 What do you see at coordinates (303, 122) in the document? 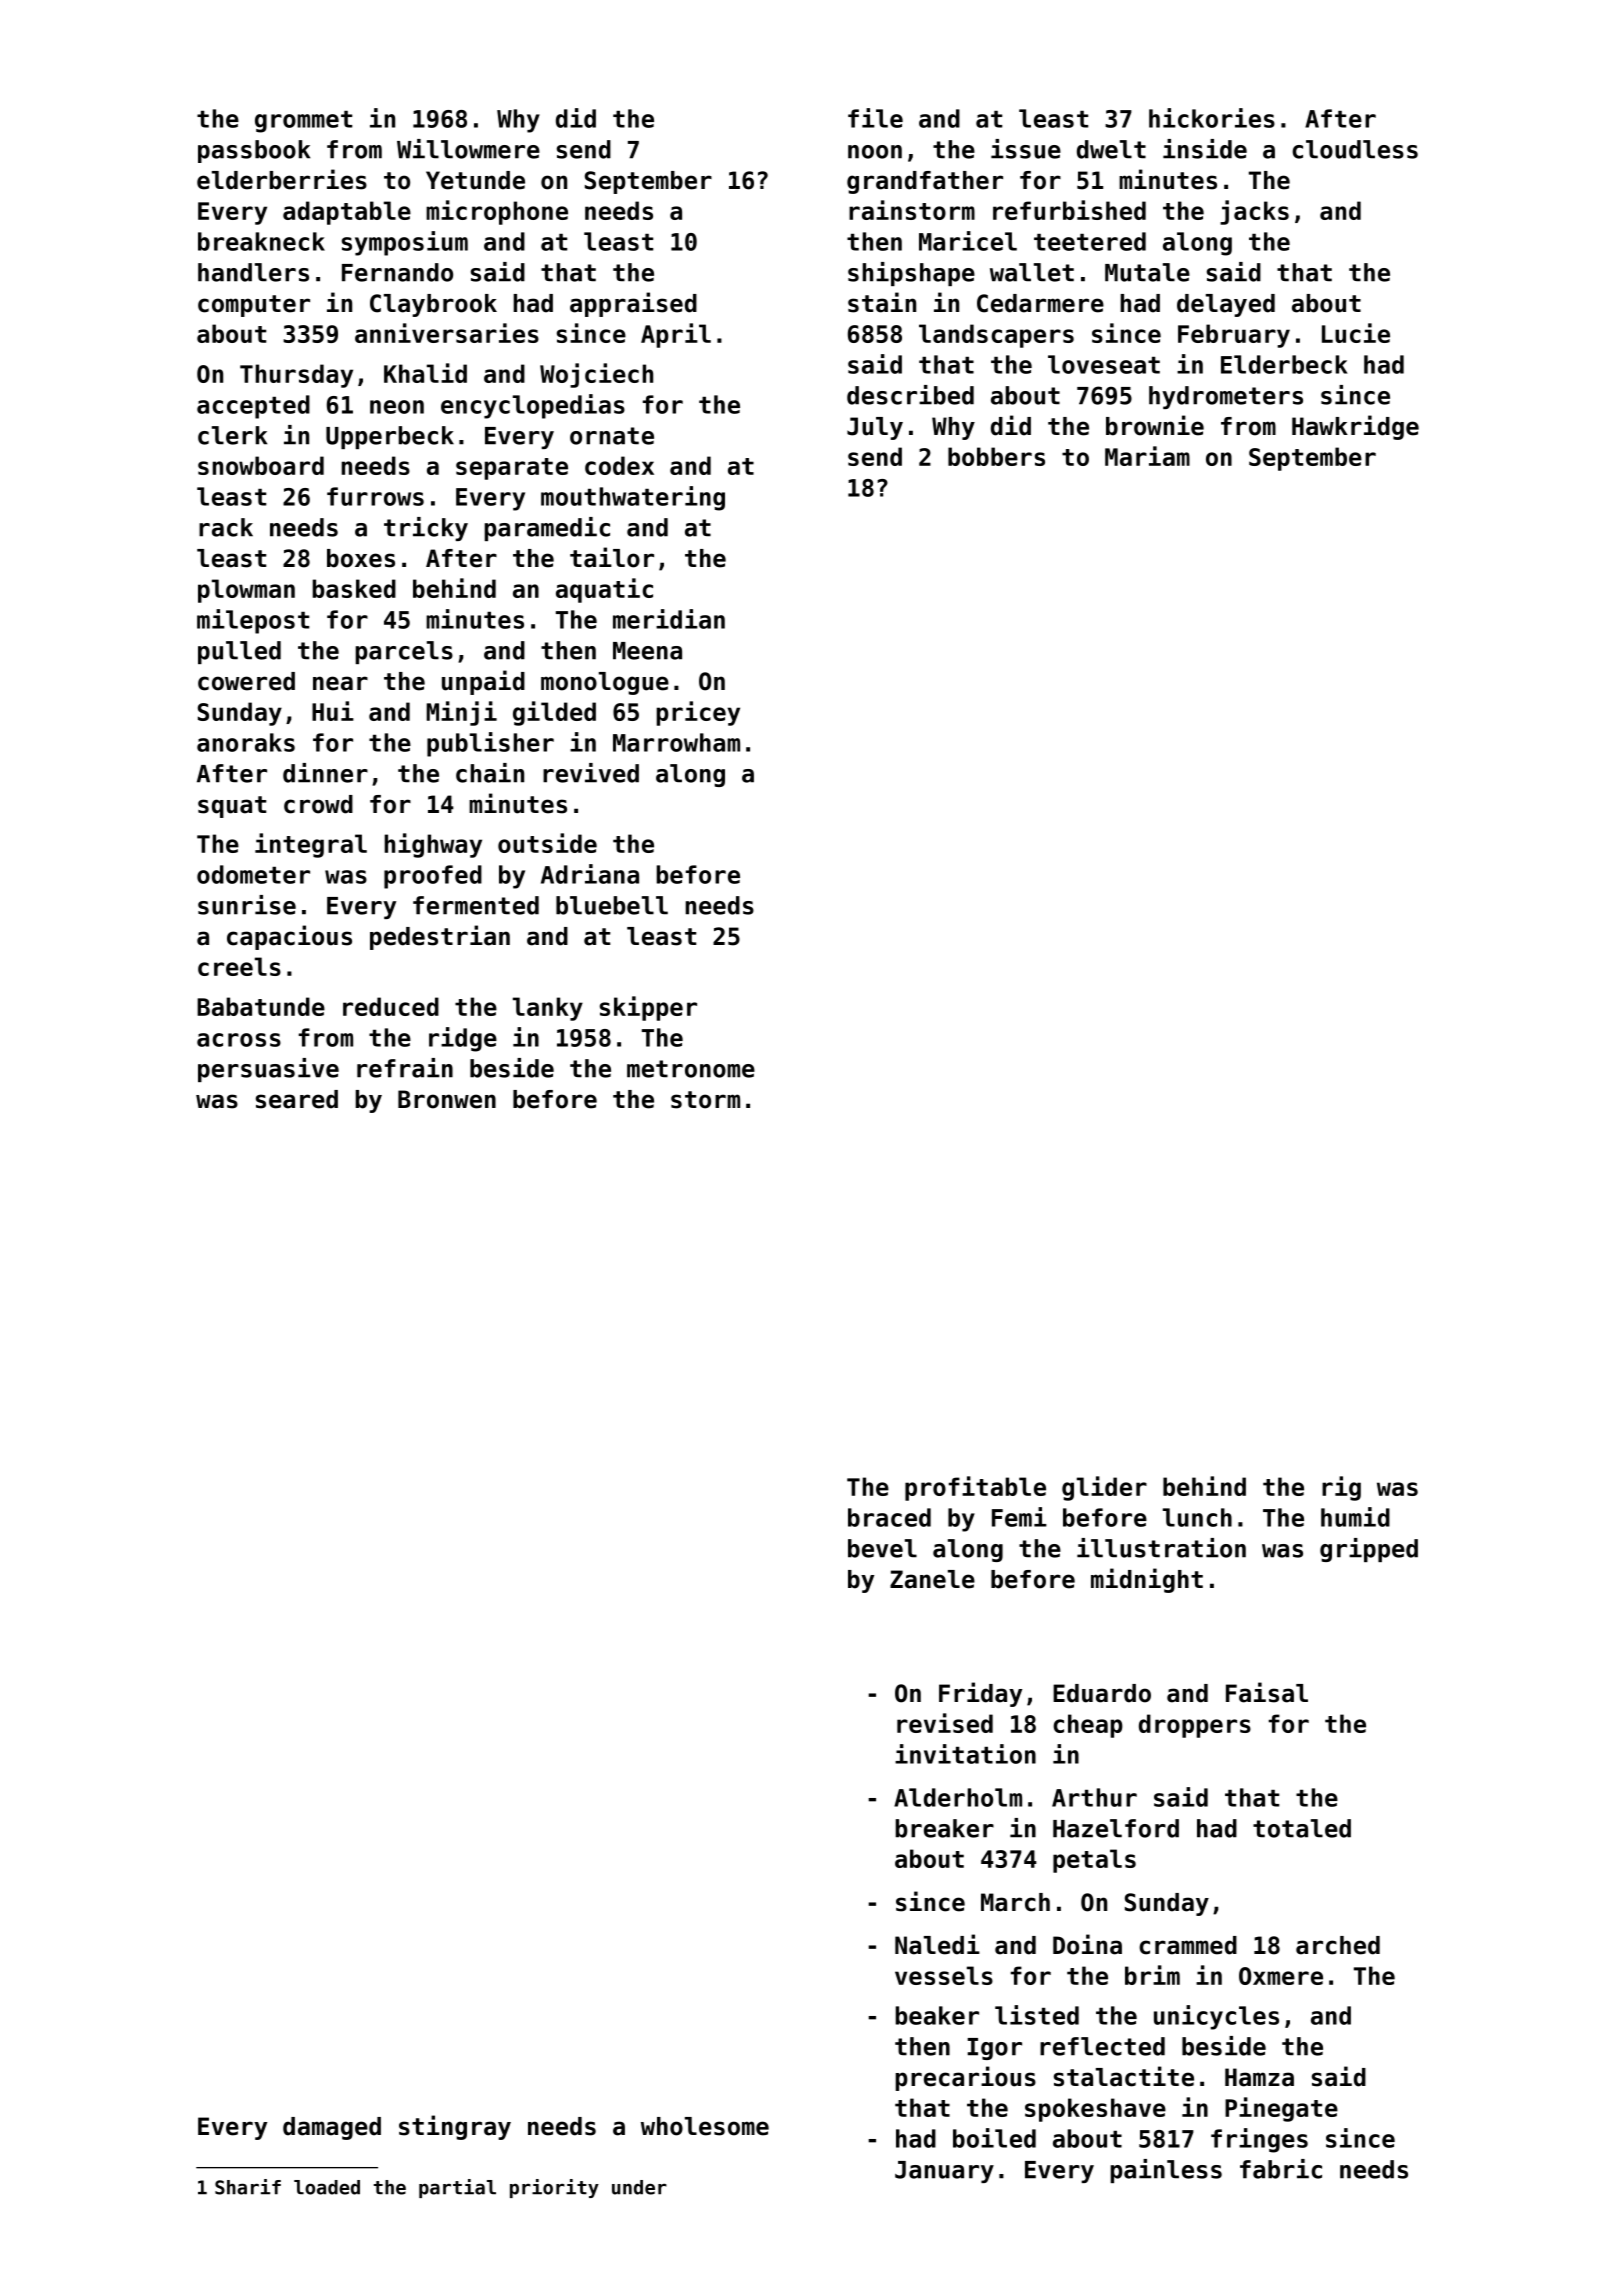
I see `grommet` at bounding box center [303, 122].
